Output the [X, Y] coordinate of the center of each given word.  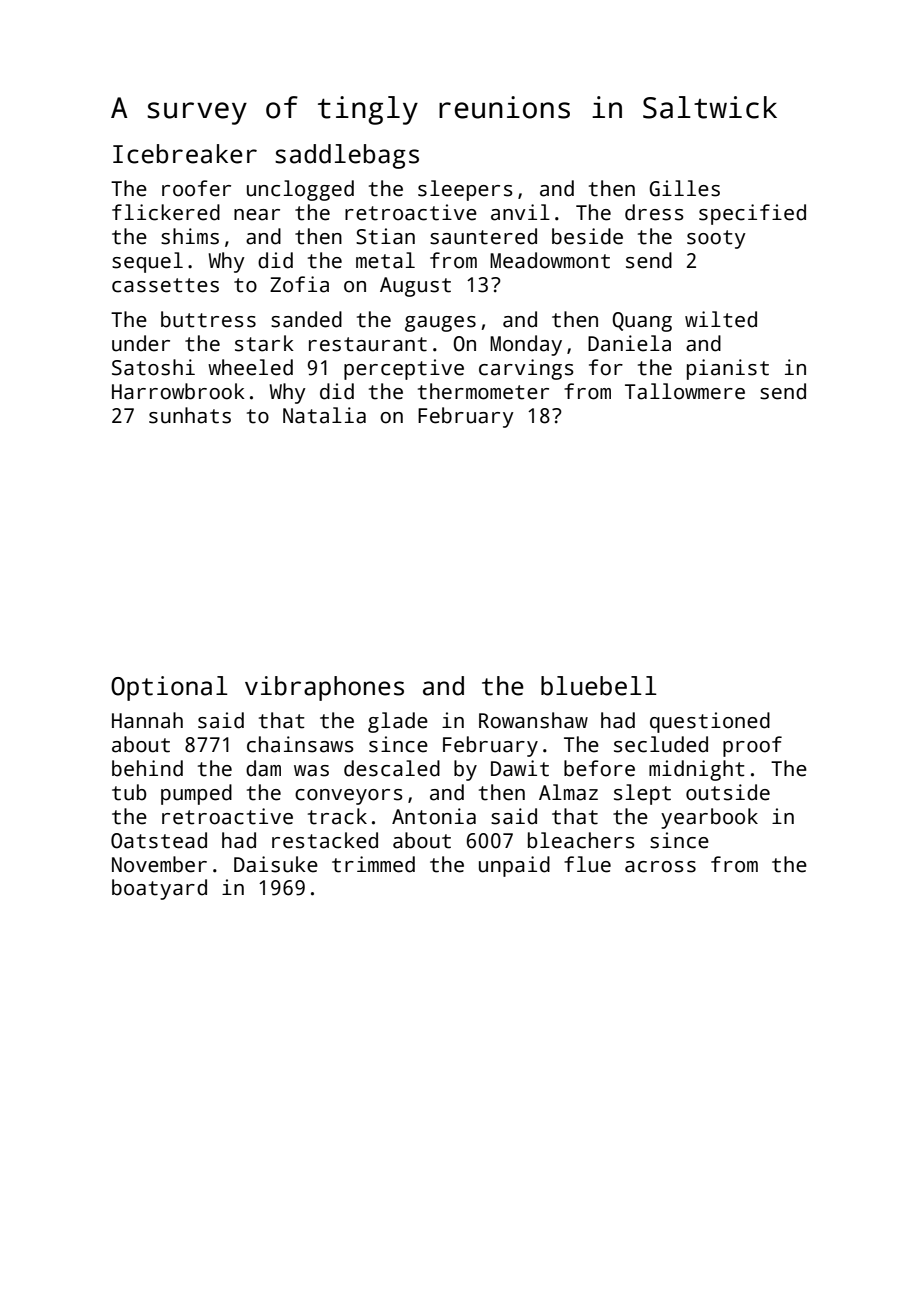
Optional [169, 688]
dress [654, 212]
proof [752, 746]
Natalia [324, 415]
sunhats [190, 415]
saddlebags [347, 156]
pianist [728, 369]
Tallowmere [685, 391]
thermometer [483, 391]
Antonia [434, 816]
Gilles [684, 188]
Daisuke [276, 864]
